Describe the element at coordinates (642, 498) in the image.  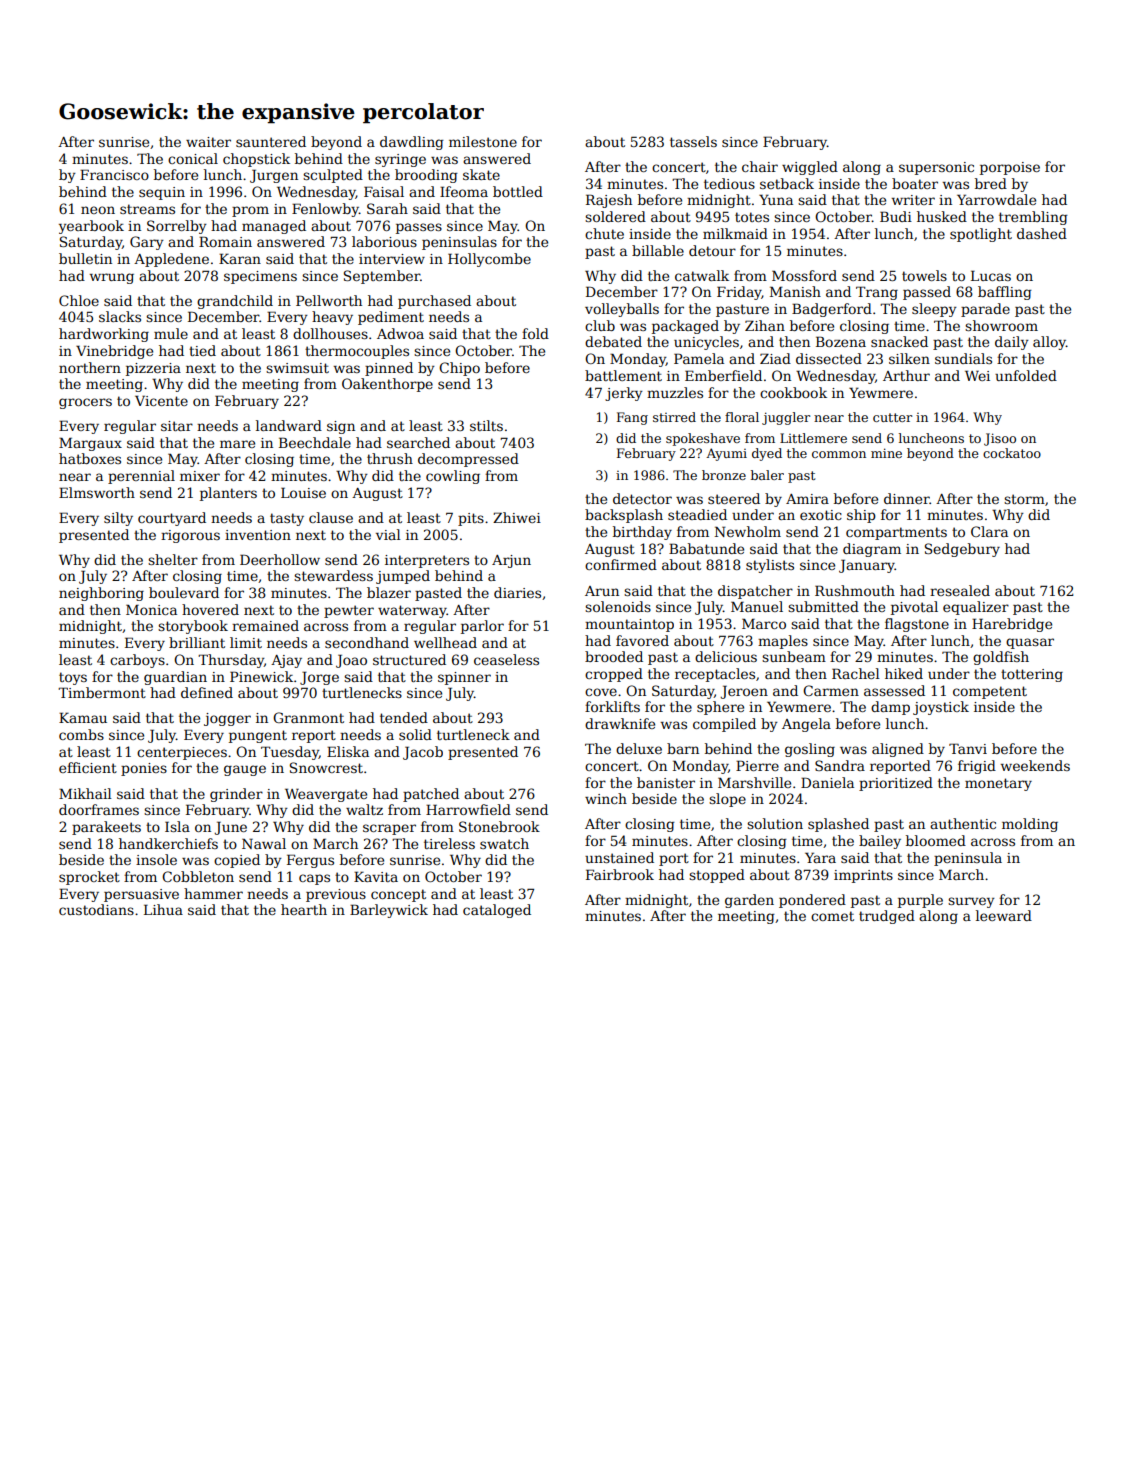
I see `detector` at that location.
